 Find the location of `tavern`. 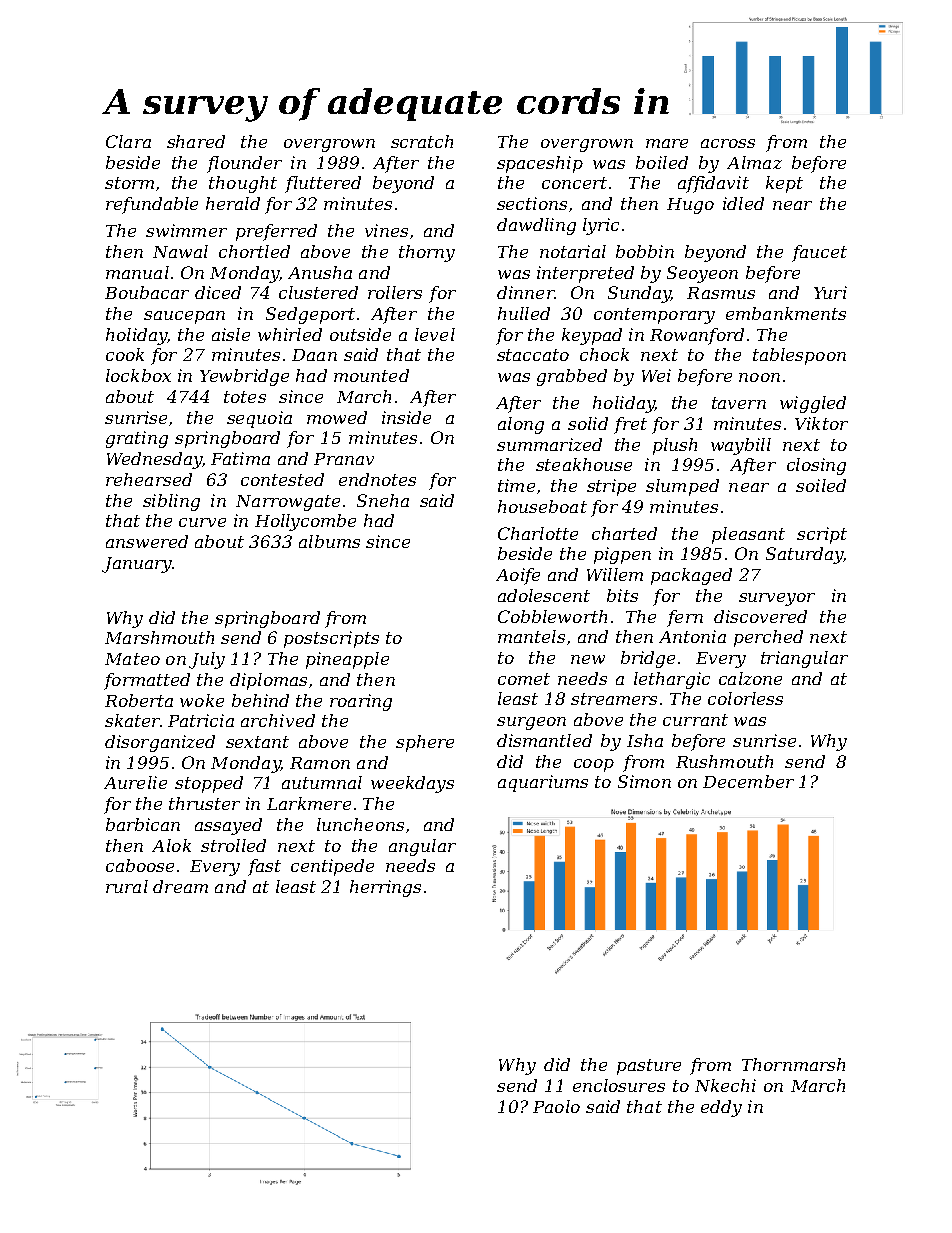

tavern is located at coordinates (739, 403).
